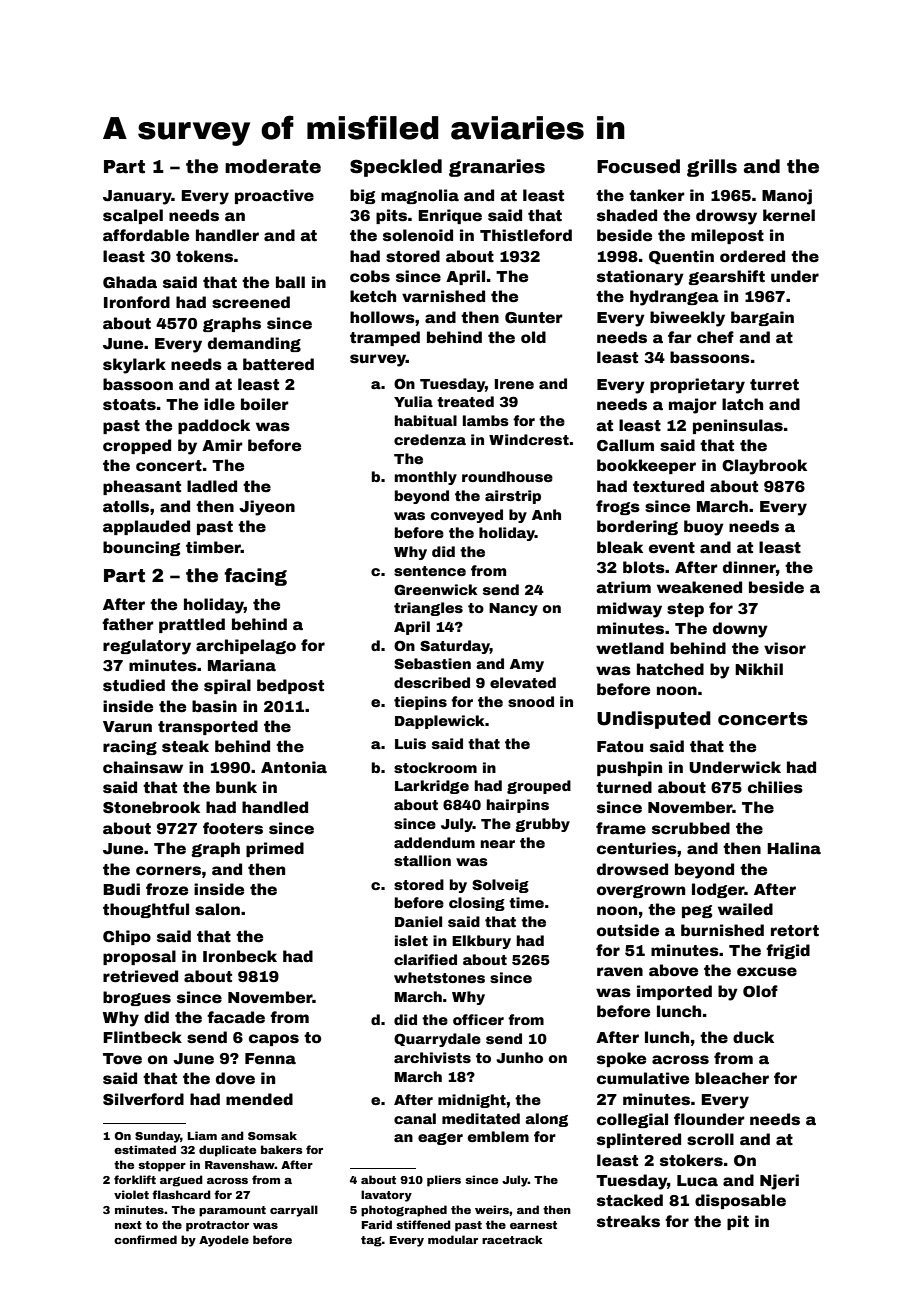 The width and height of the screenshot is (924, 1308). What do you see at coordinates (434, 842) in the screenshot?
I see `addendum` at bounding box center [434, 842].
